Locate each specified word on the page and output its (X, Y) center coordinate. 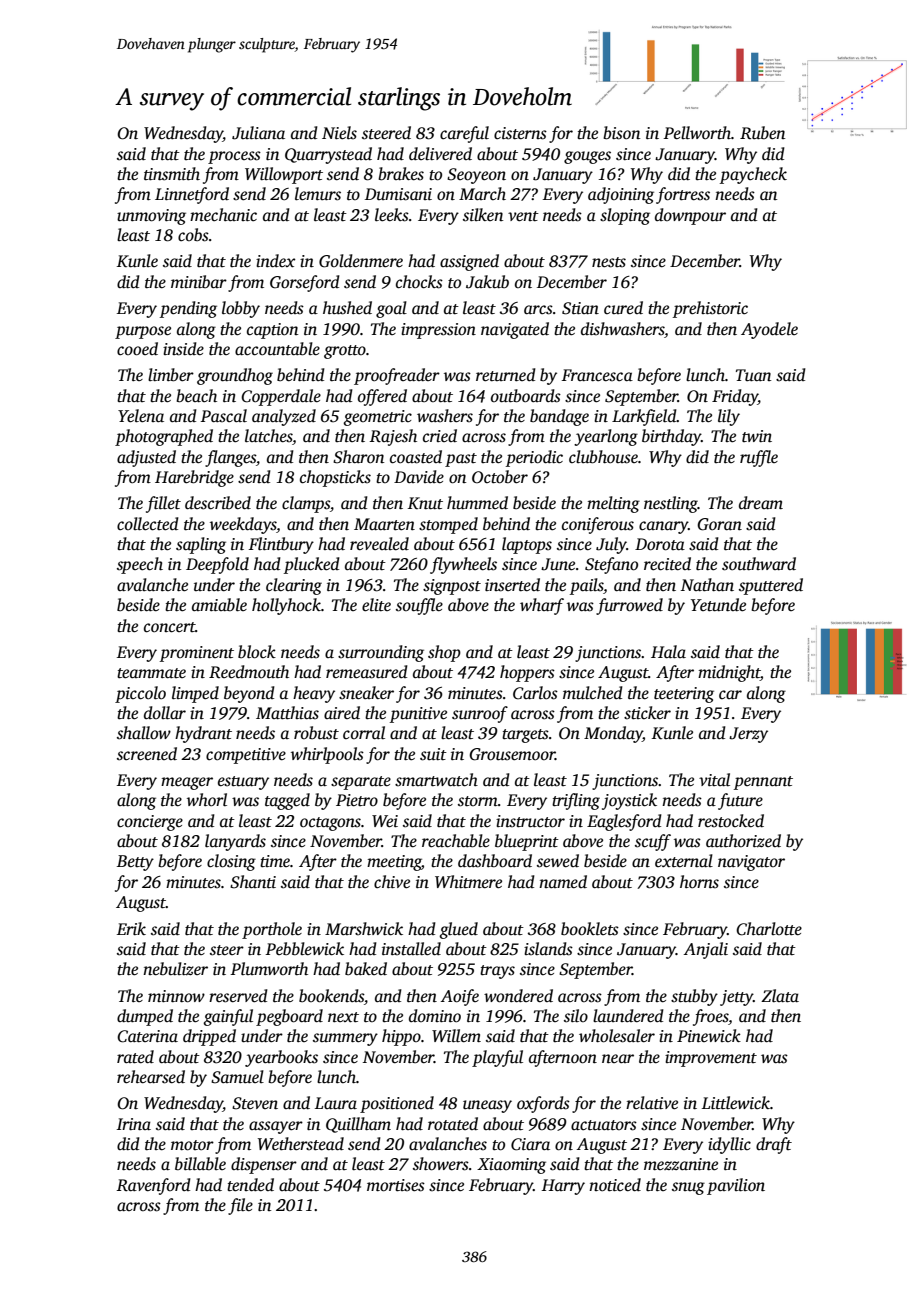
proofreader (397, 376)
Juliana (258, 133)
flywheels (463, 565)
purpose (143, 332)
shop (444, 653)
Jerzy (748, 735)
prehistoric (710, 309)
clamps (306, 504)
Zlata (780, 996)
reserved (238, 996)
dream (761, 502)
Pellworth (697, 133)
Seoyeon (476, 176)
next (343, 1017)
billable (200, 1164)
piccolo (140, 694)
